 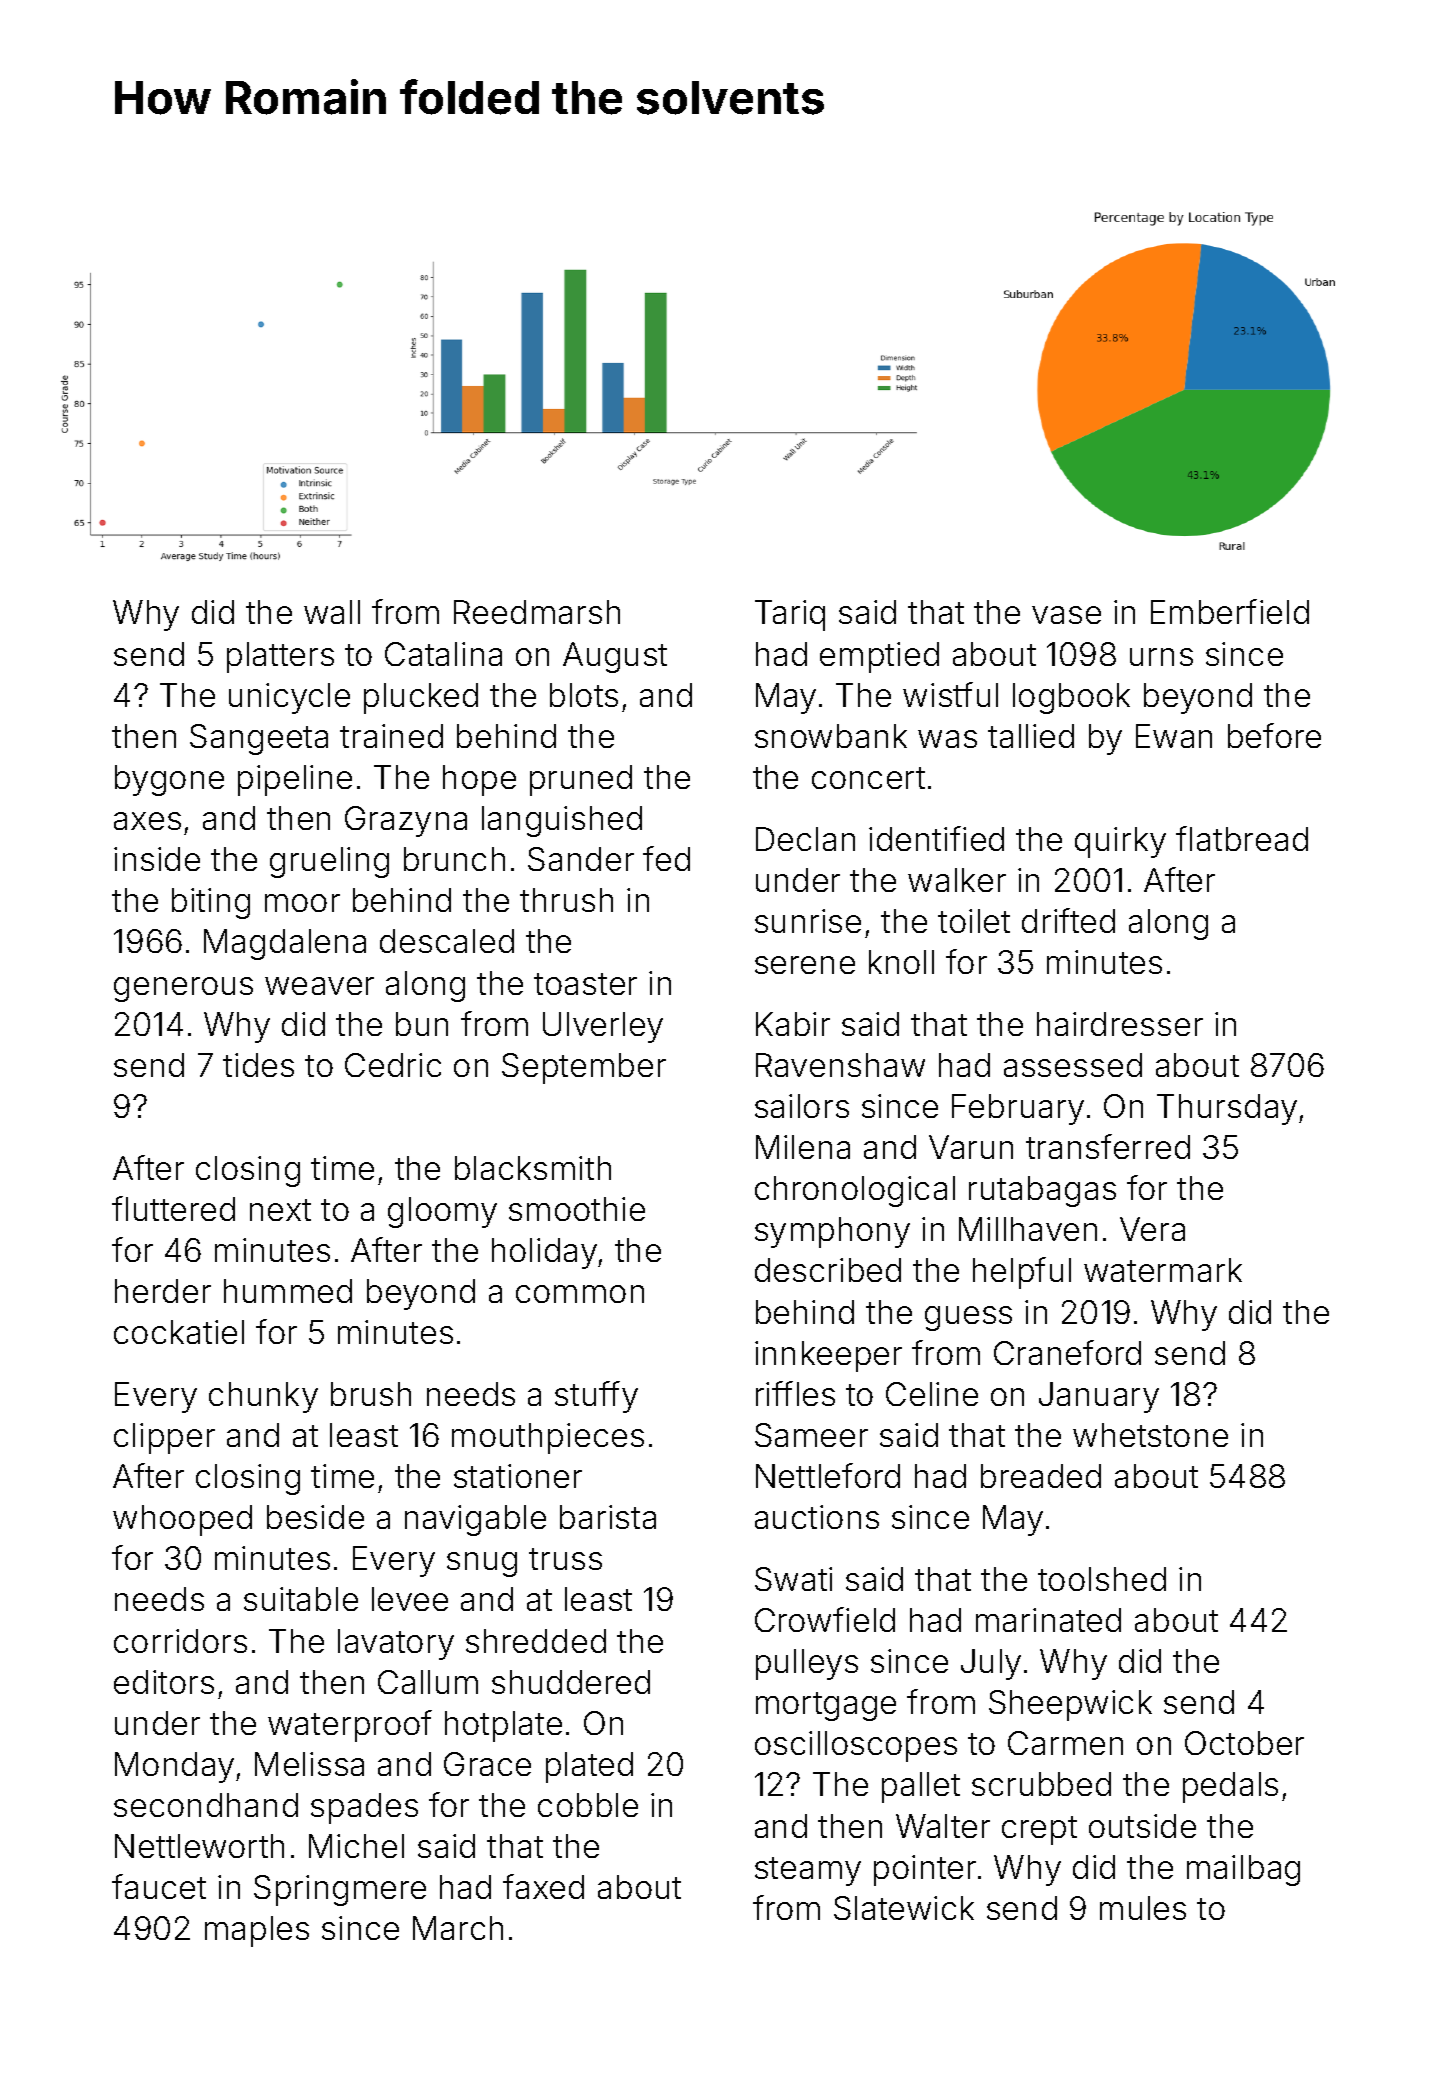 I want to click on maples, so click(x=257, y=1931).
